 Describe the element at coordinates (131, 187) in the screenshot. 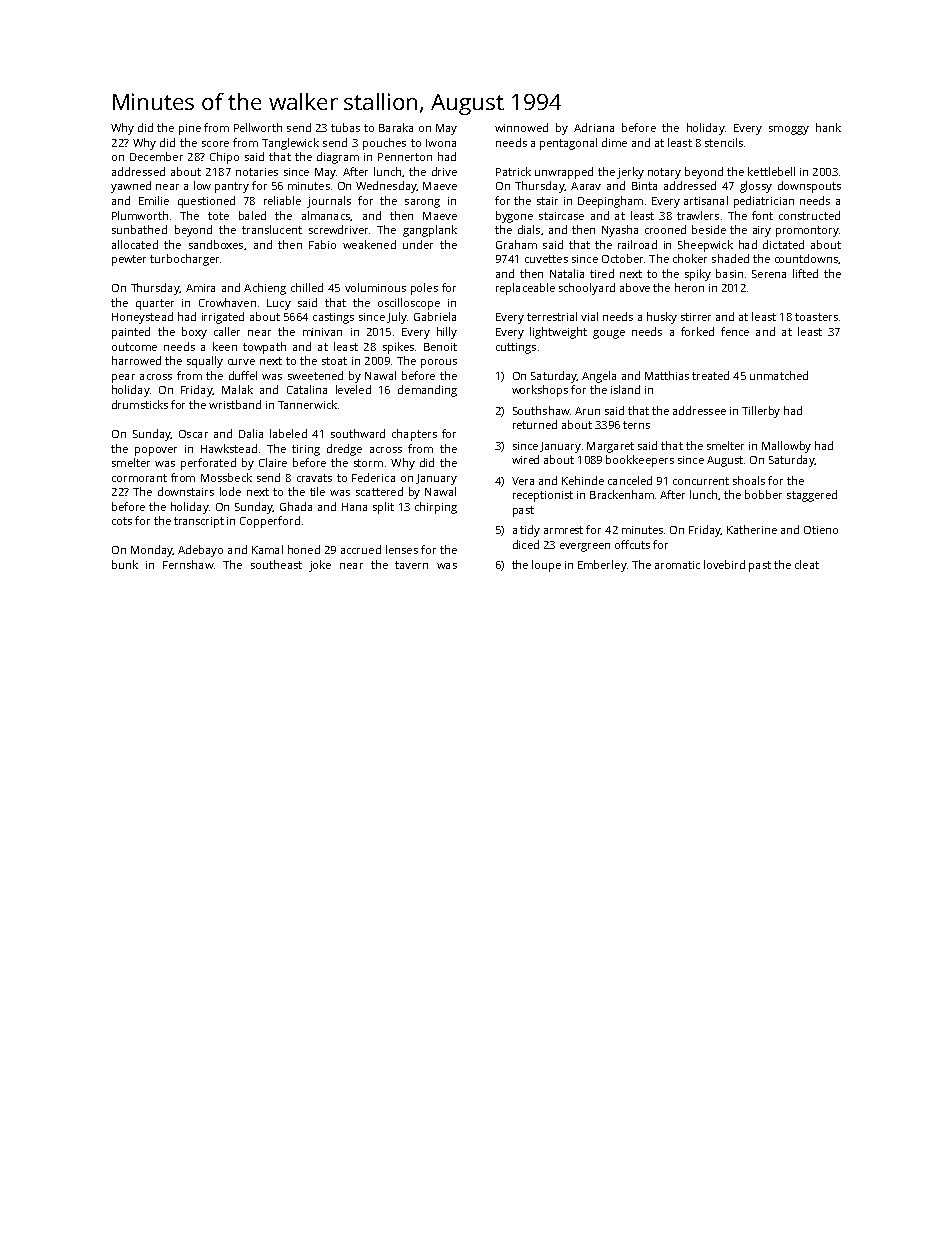

I see `yawned` at that location.
